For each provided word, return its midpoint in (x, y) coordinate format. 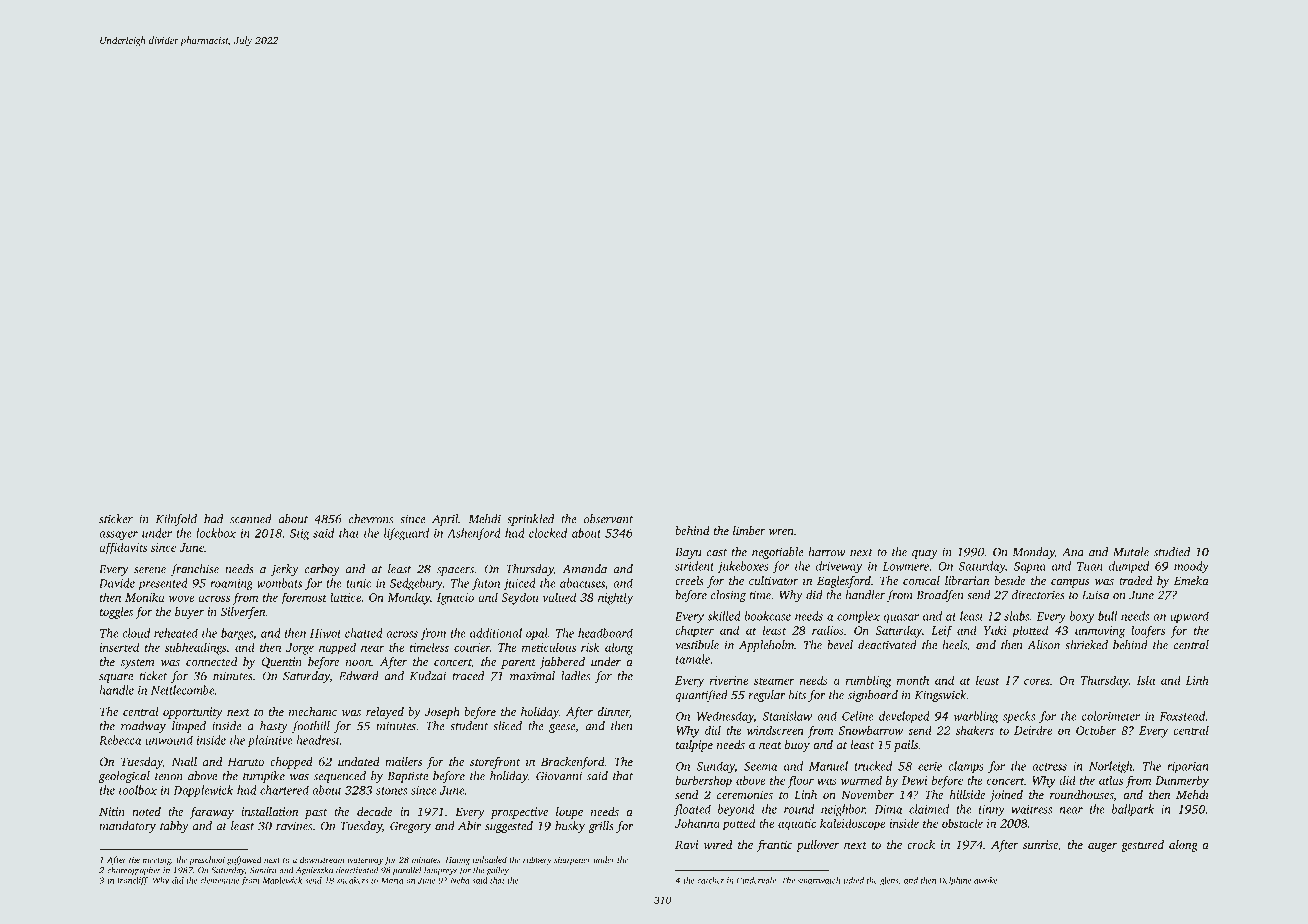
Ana (1073, 552)
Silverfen (243, 613)
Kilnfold (176, 520)
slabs (1016, 616)
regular (767, 696)
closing (728, 596)
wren (781, 532)
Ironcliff (132, 881)
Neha (459, 880)
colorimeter (1111, 716)
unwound (169, 740)
